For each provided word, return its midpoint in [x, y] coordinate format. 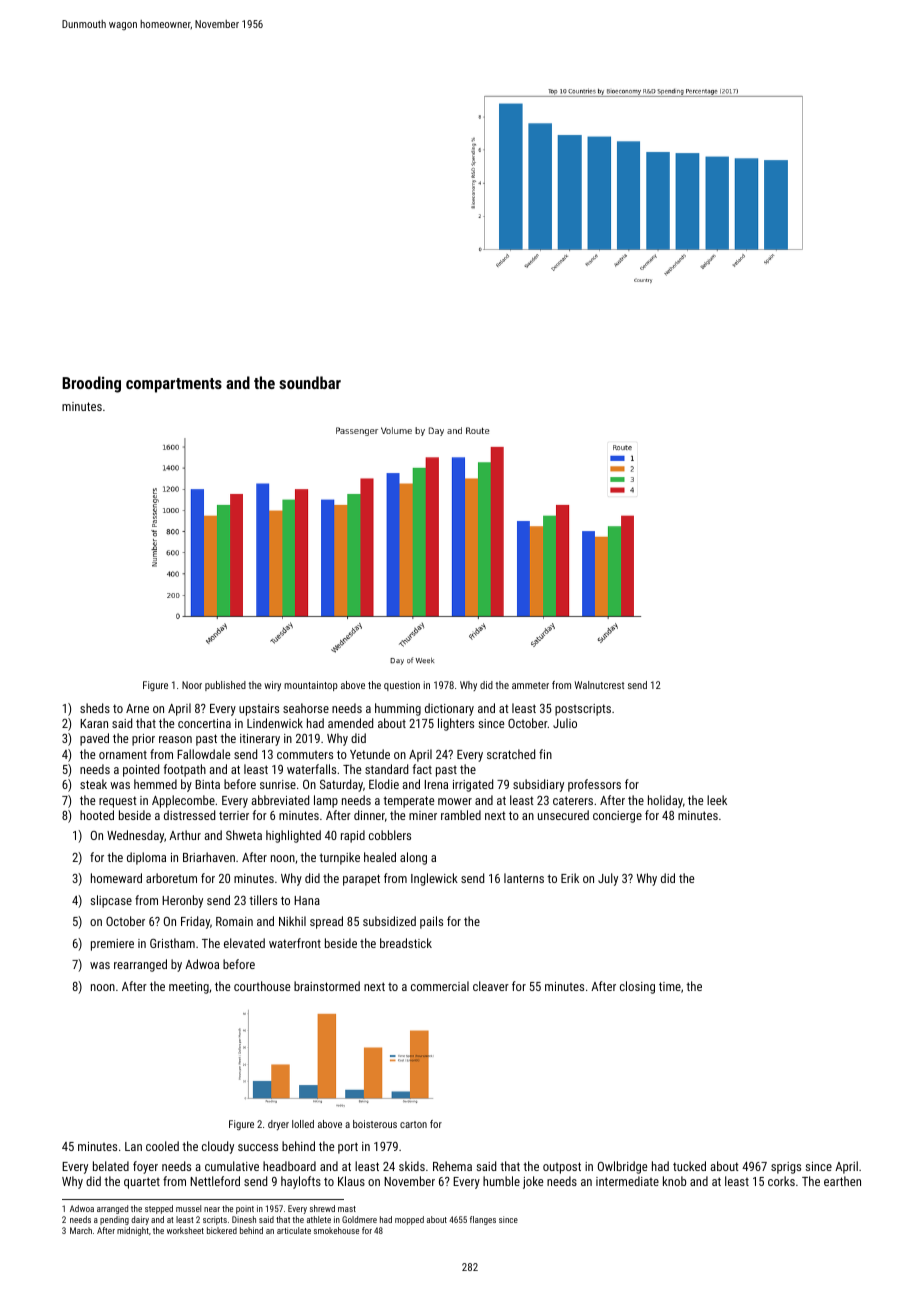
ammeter [530, 685]
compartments [174, 385]
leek [717, 800]
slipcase [111, 901]
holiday [665, 801]
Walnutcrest [599, 685]
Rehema [452, 1166]
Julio [565, 723]
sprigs [786, 1168]
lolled [303, 1124]
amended [350, 723]
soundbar [310, 382]
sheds [95, 708]
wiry [272, 686]
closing [637, 987]
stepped [159, 1209]
